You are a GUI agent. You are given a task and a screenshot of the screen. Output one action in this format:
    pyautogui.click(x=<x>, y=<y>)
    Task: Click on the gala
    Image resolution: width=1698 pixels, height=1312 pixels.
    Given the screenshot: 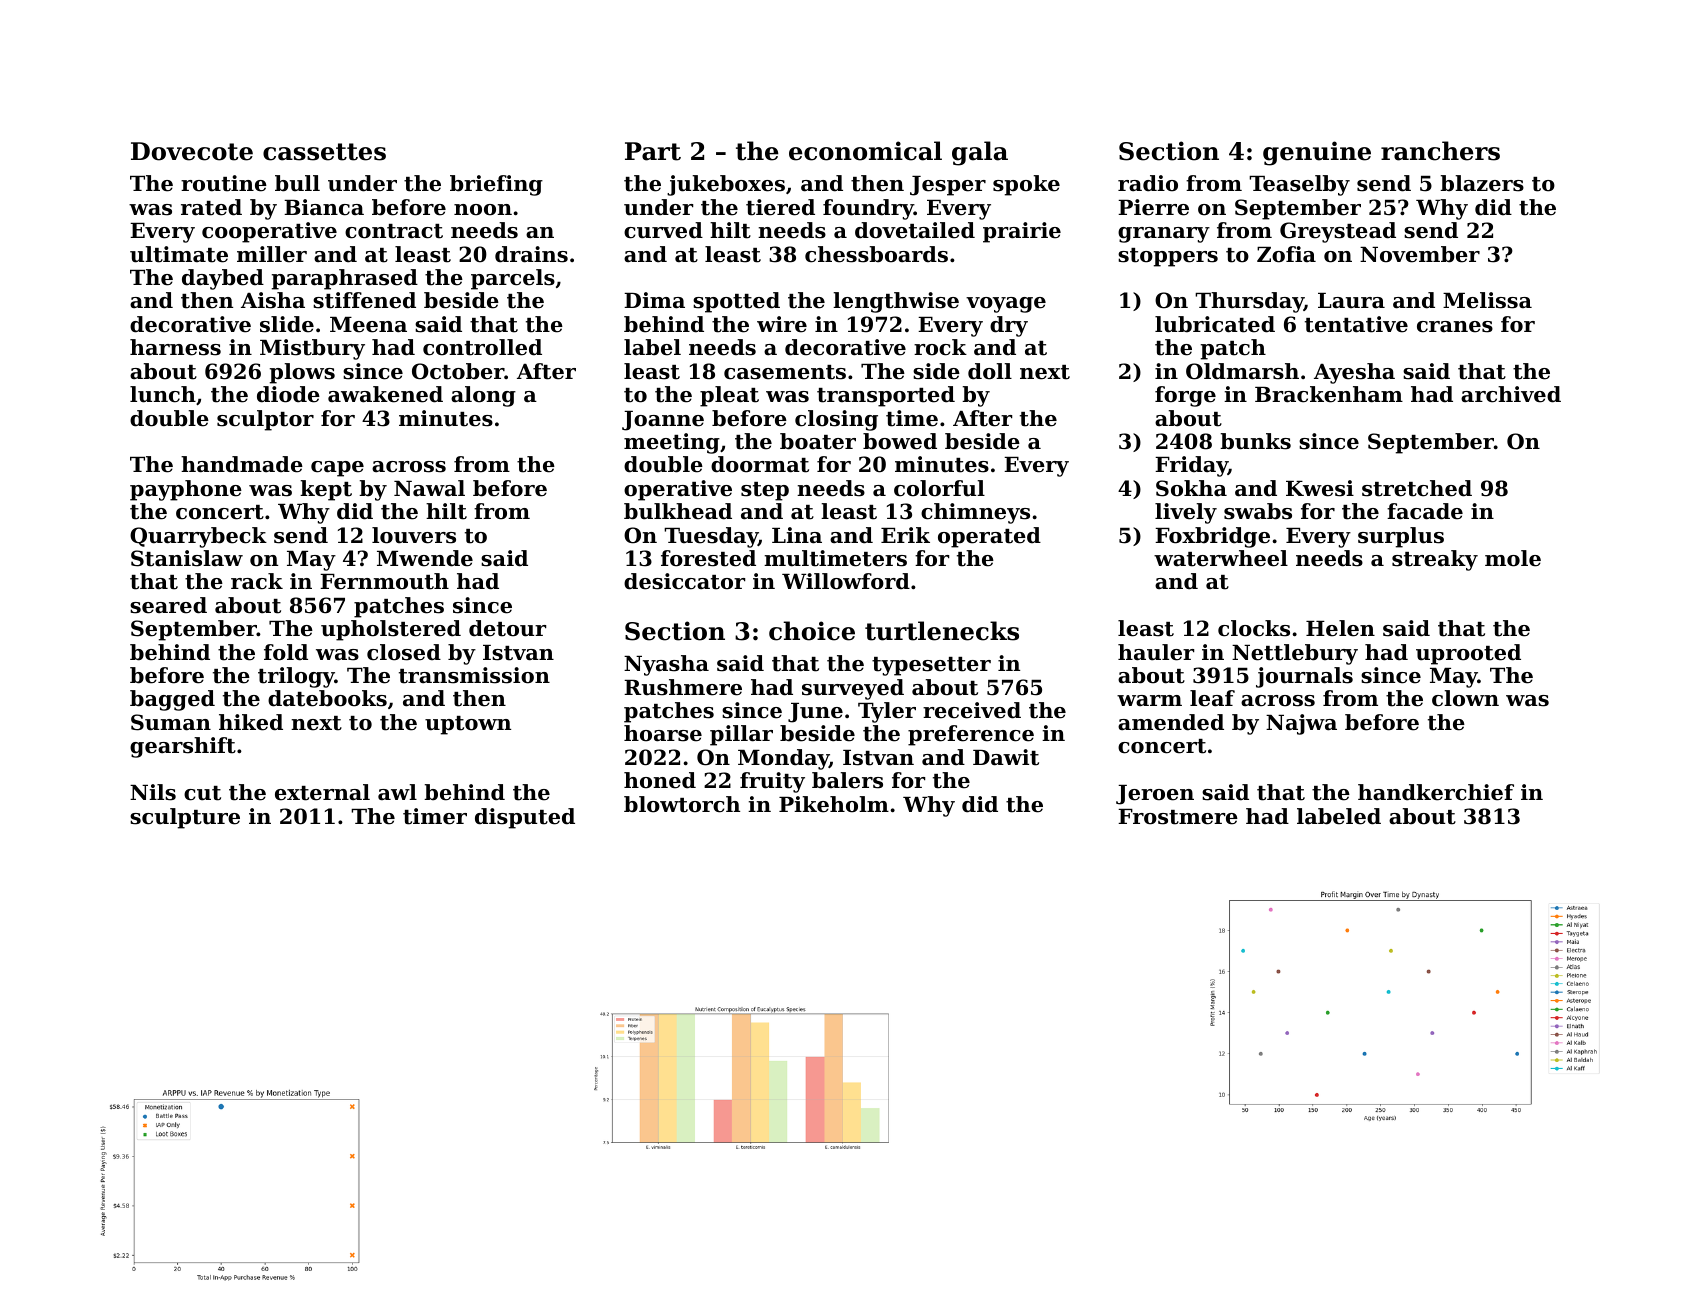 What is the action you would take?
    pyautogui.click(x=980, y=153)
